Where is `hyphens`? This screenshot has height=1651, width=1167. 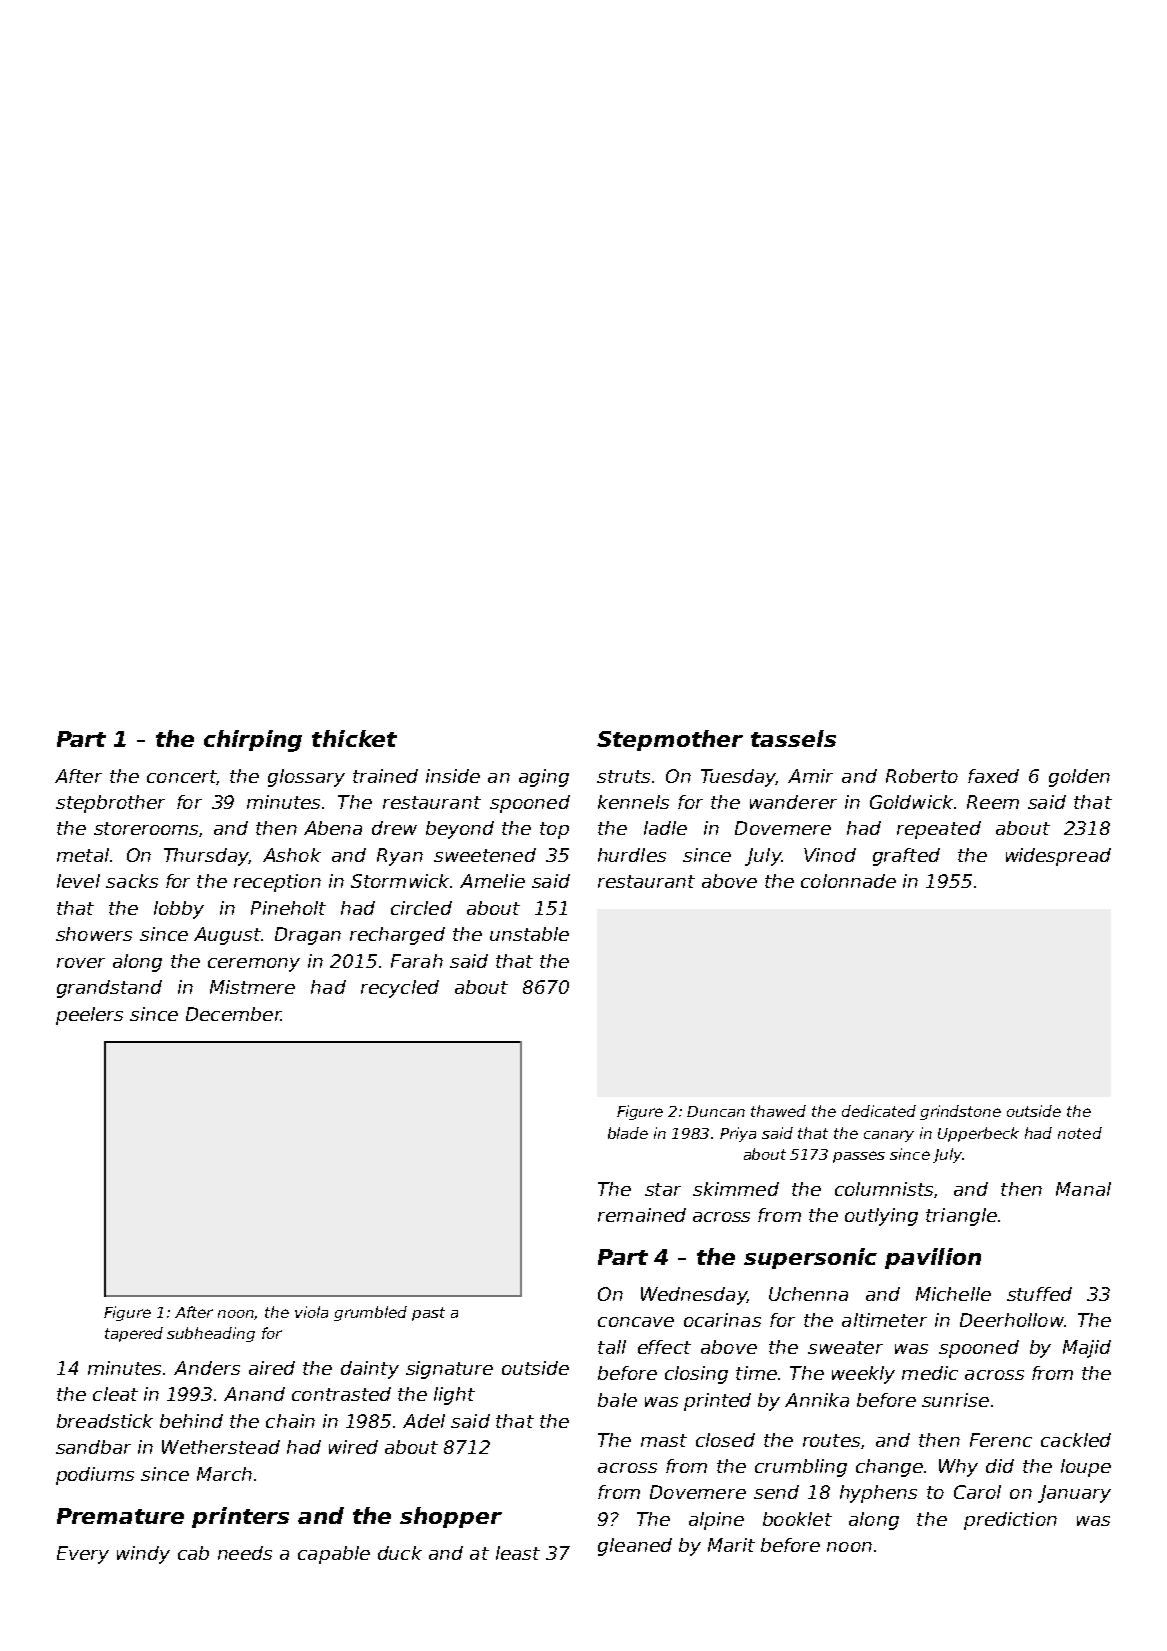
hyphens is located at coordinates (878, 1494).
